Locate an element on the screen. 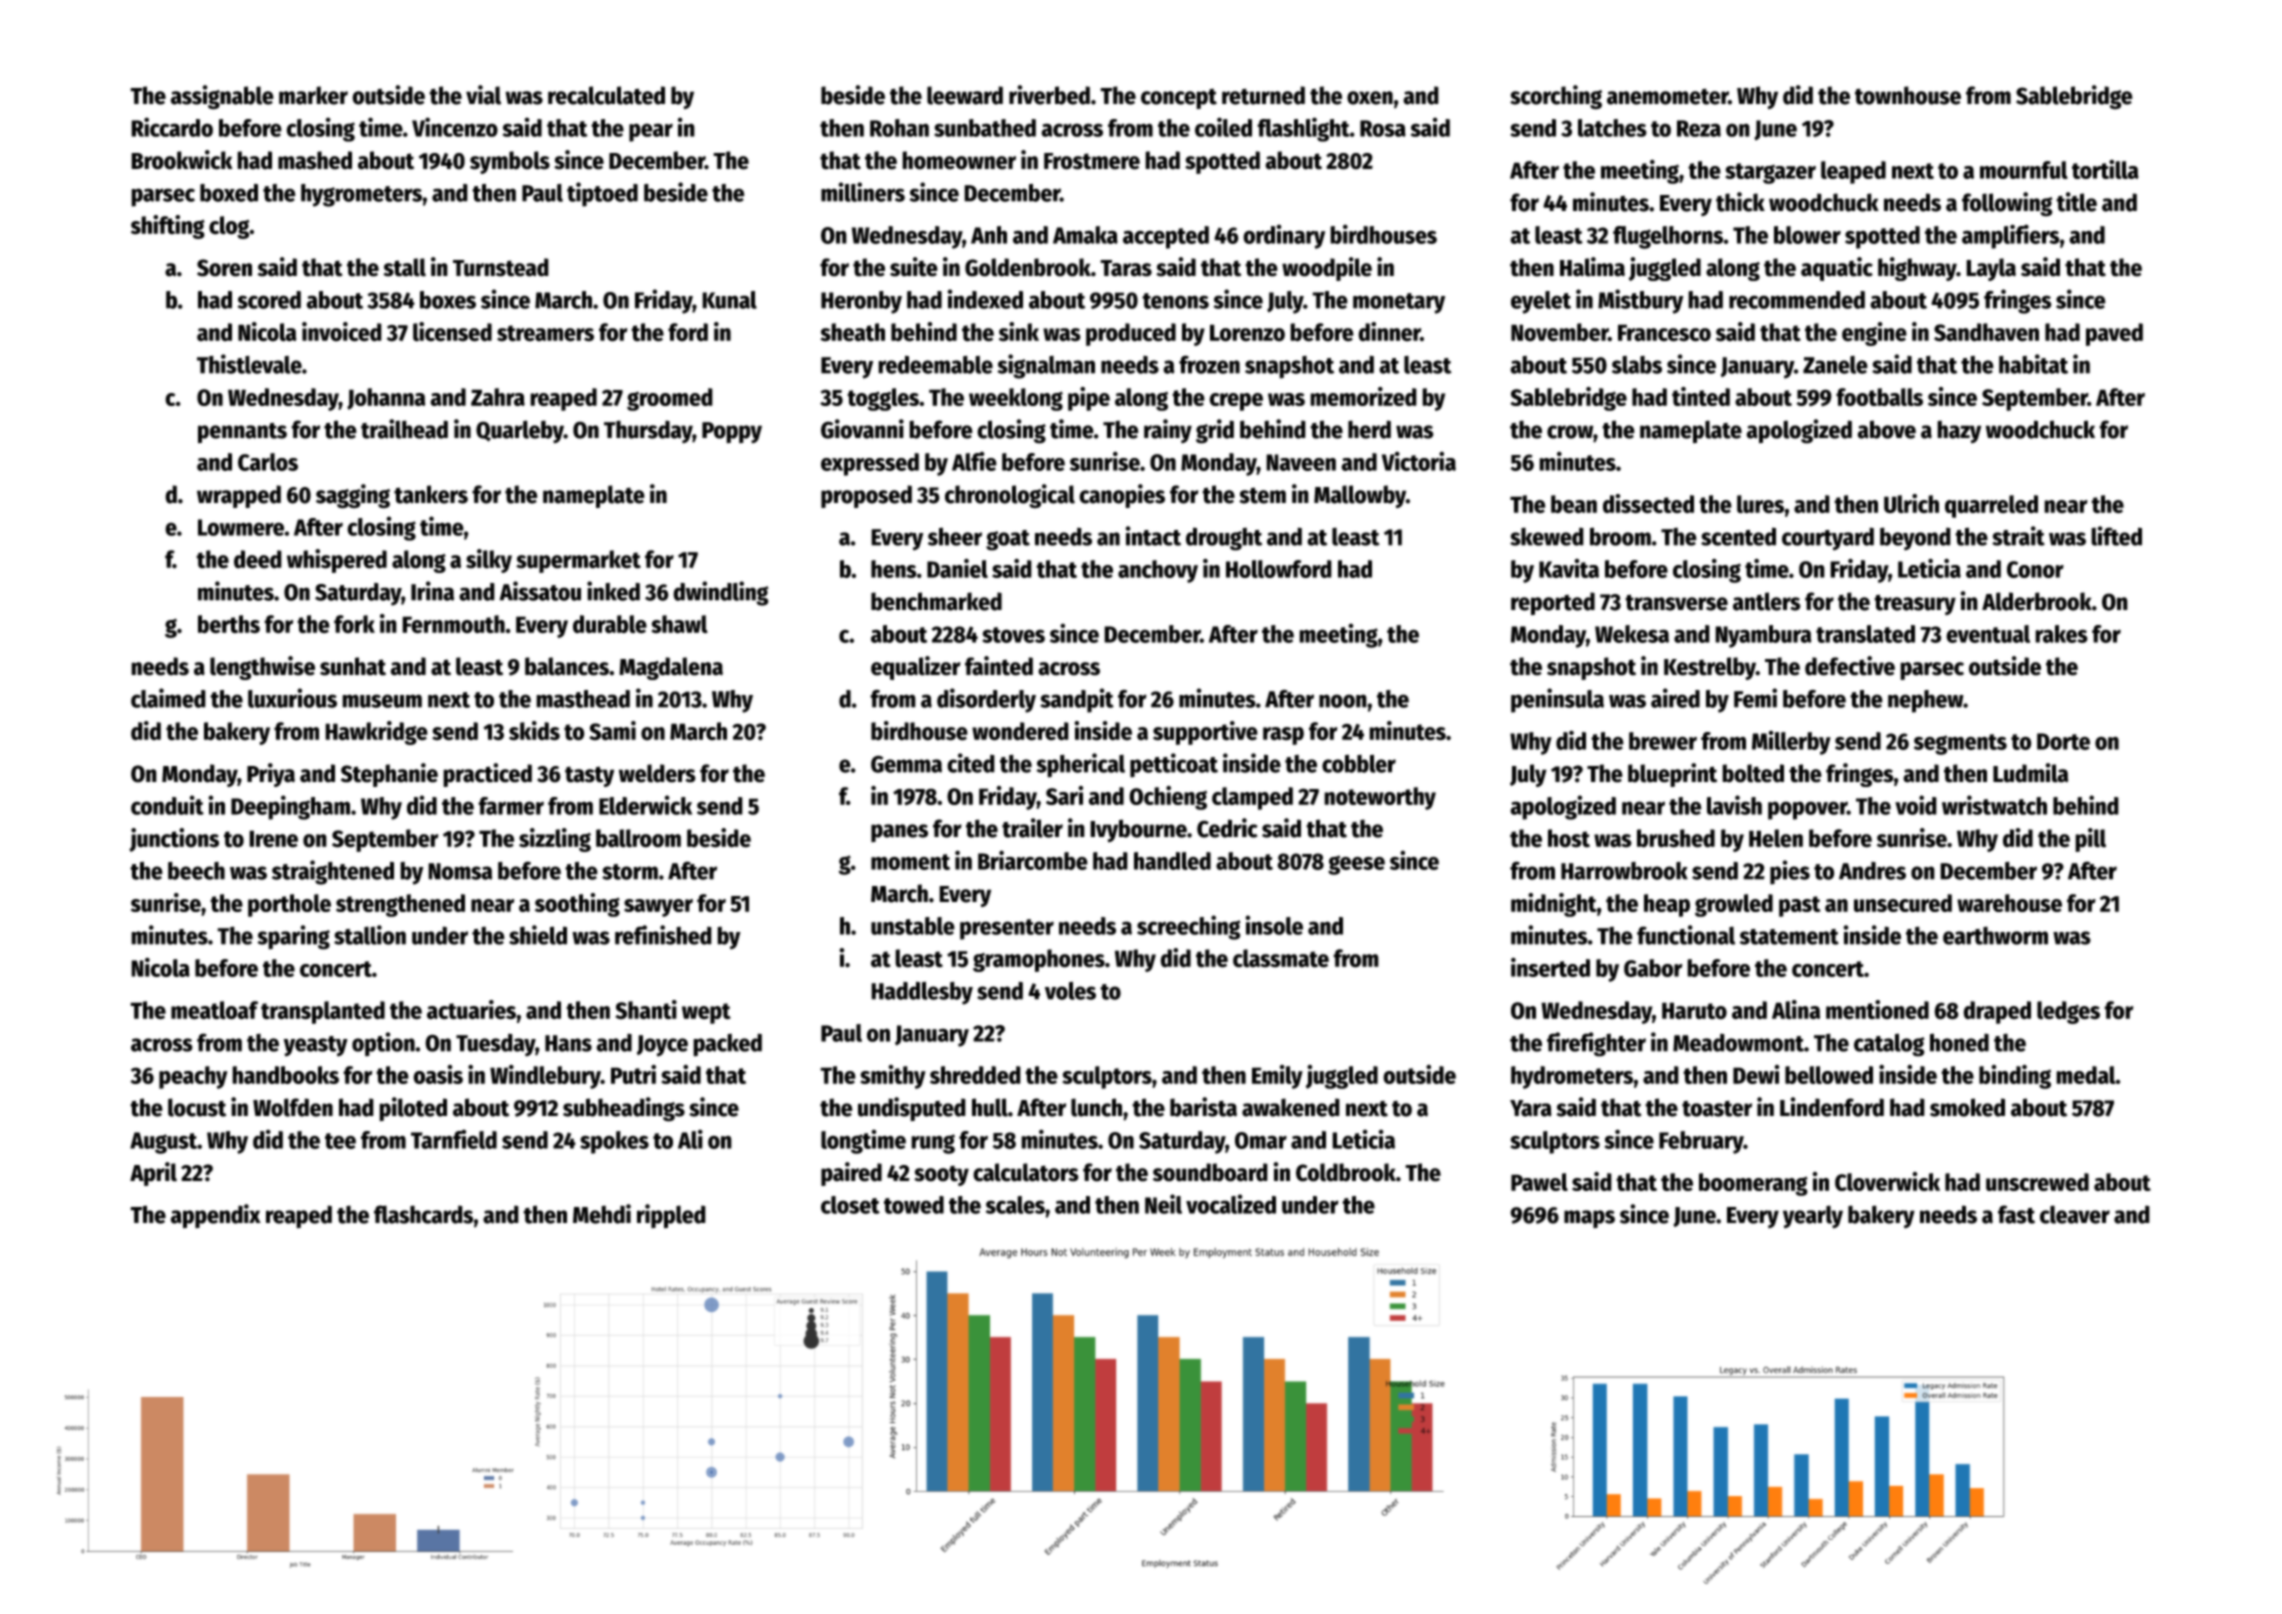  classmate is located at coordinates (1281, 958).
